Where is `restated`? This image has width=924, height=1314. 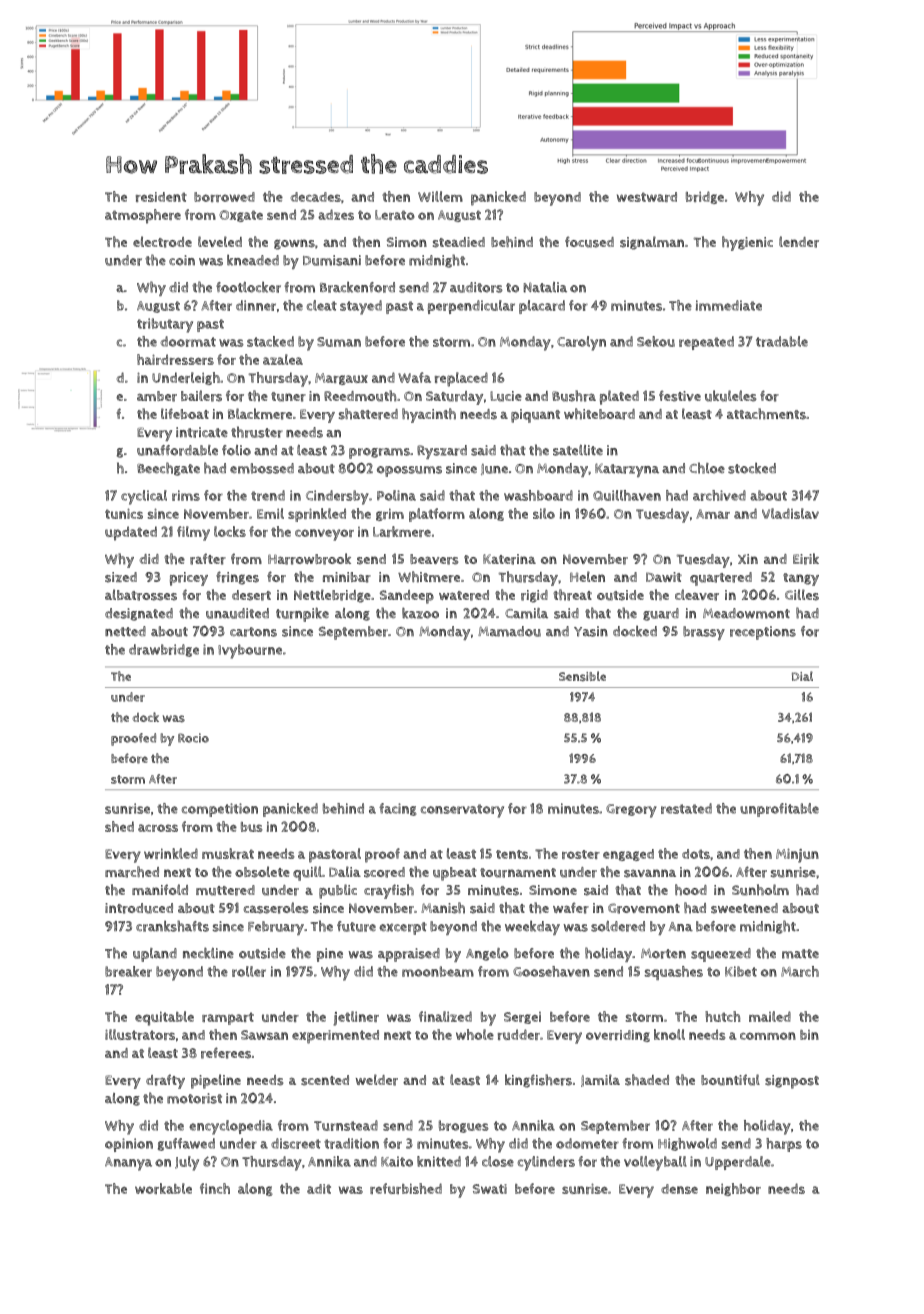
restated is located at coordinates (686, 808).
